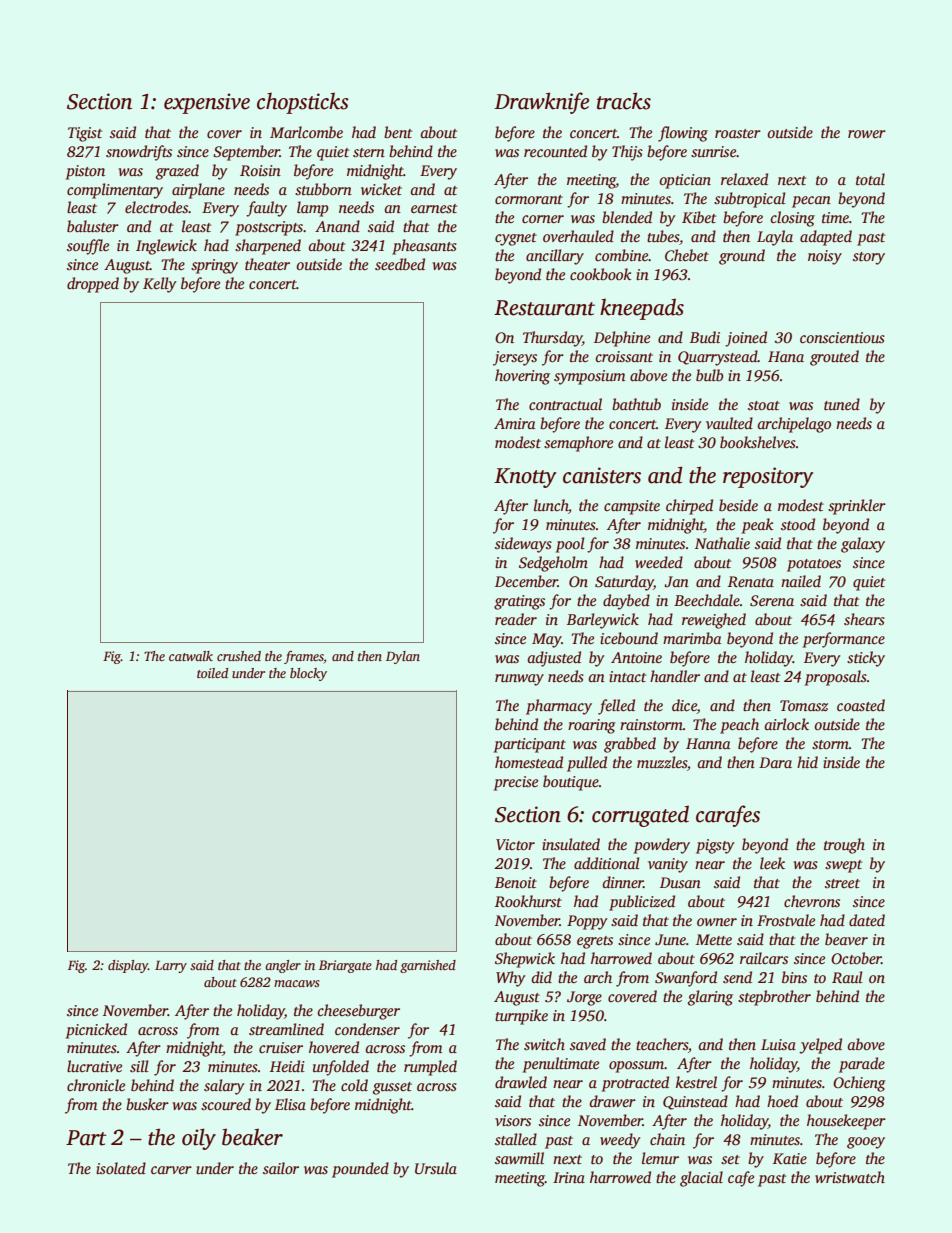 The width and height of the page is (952, 1233). I want to click on expensive, so click(207, 103).
